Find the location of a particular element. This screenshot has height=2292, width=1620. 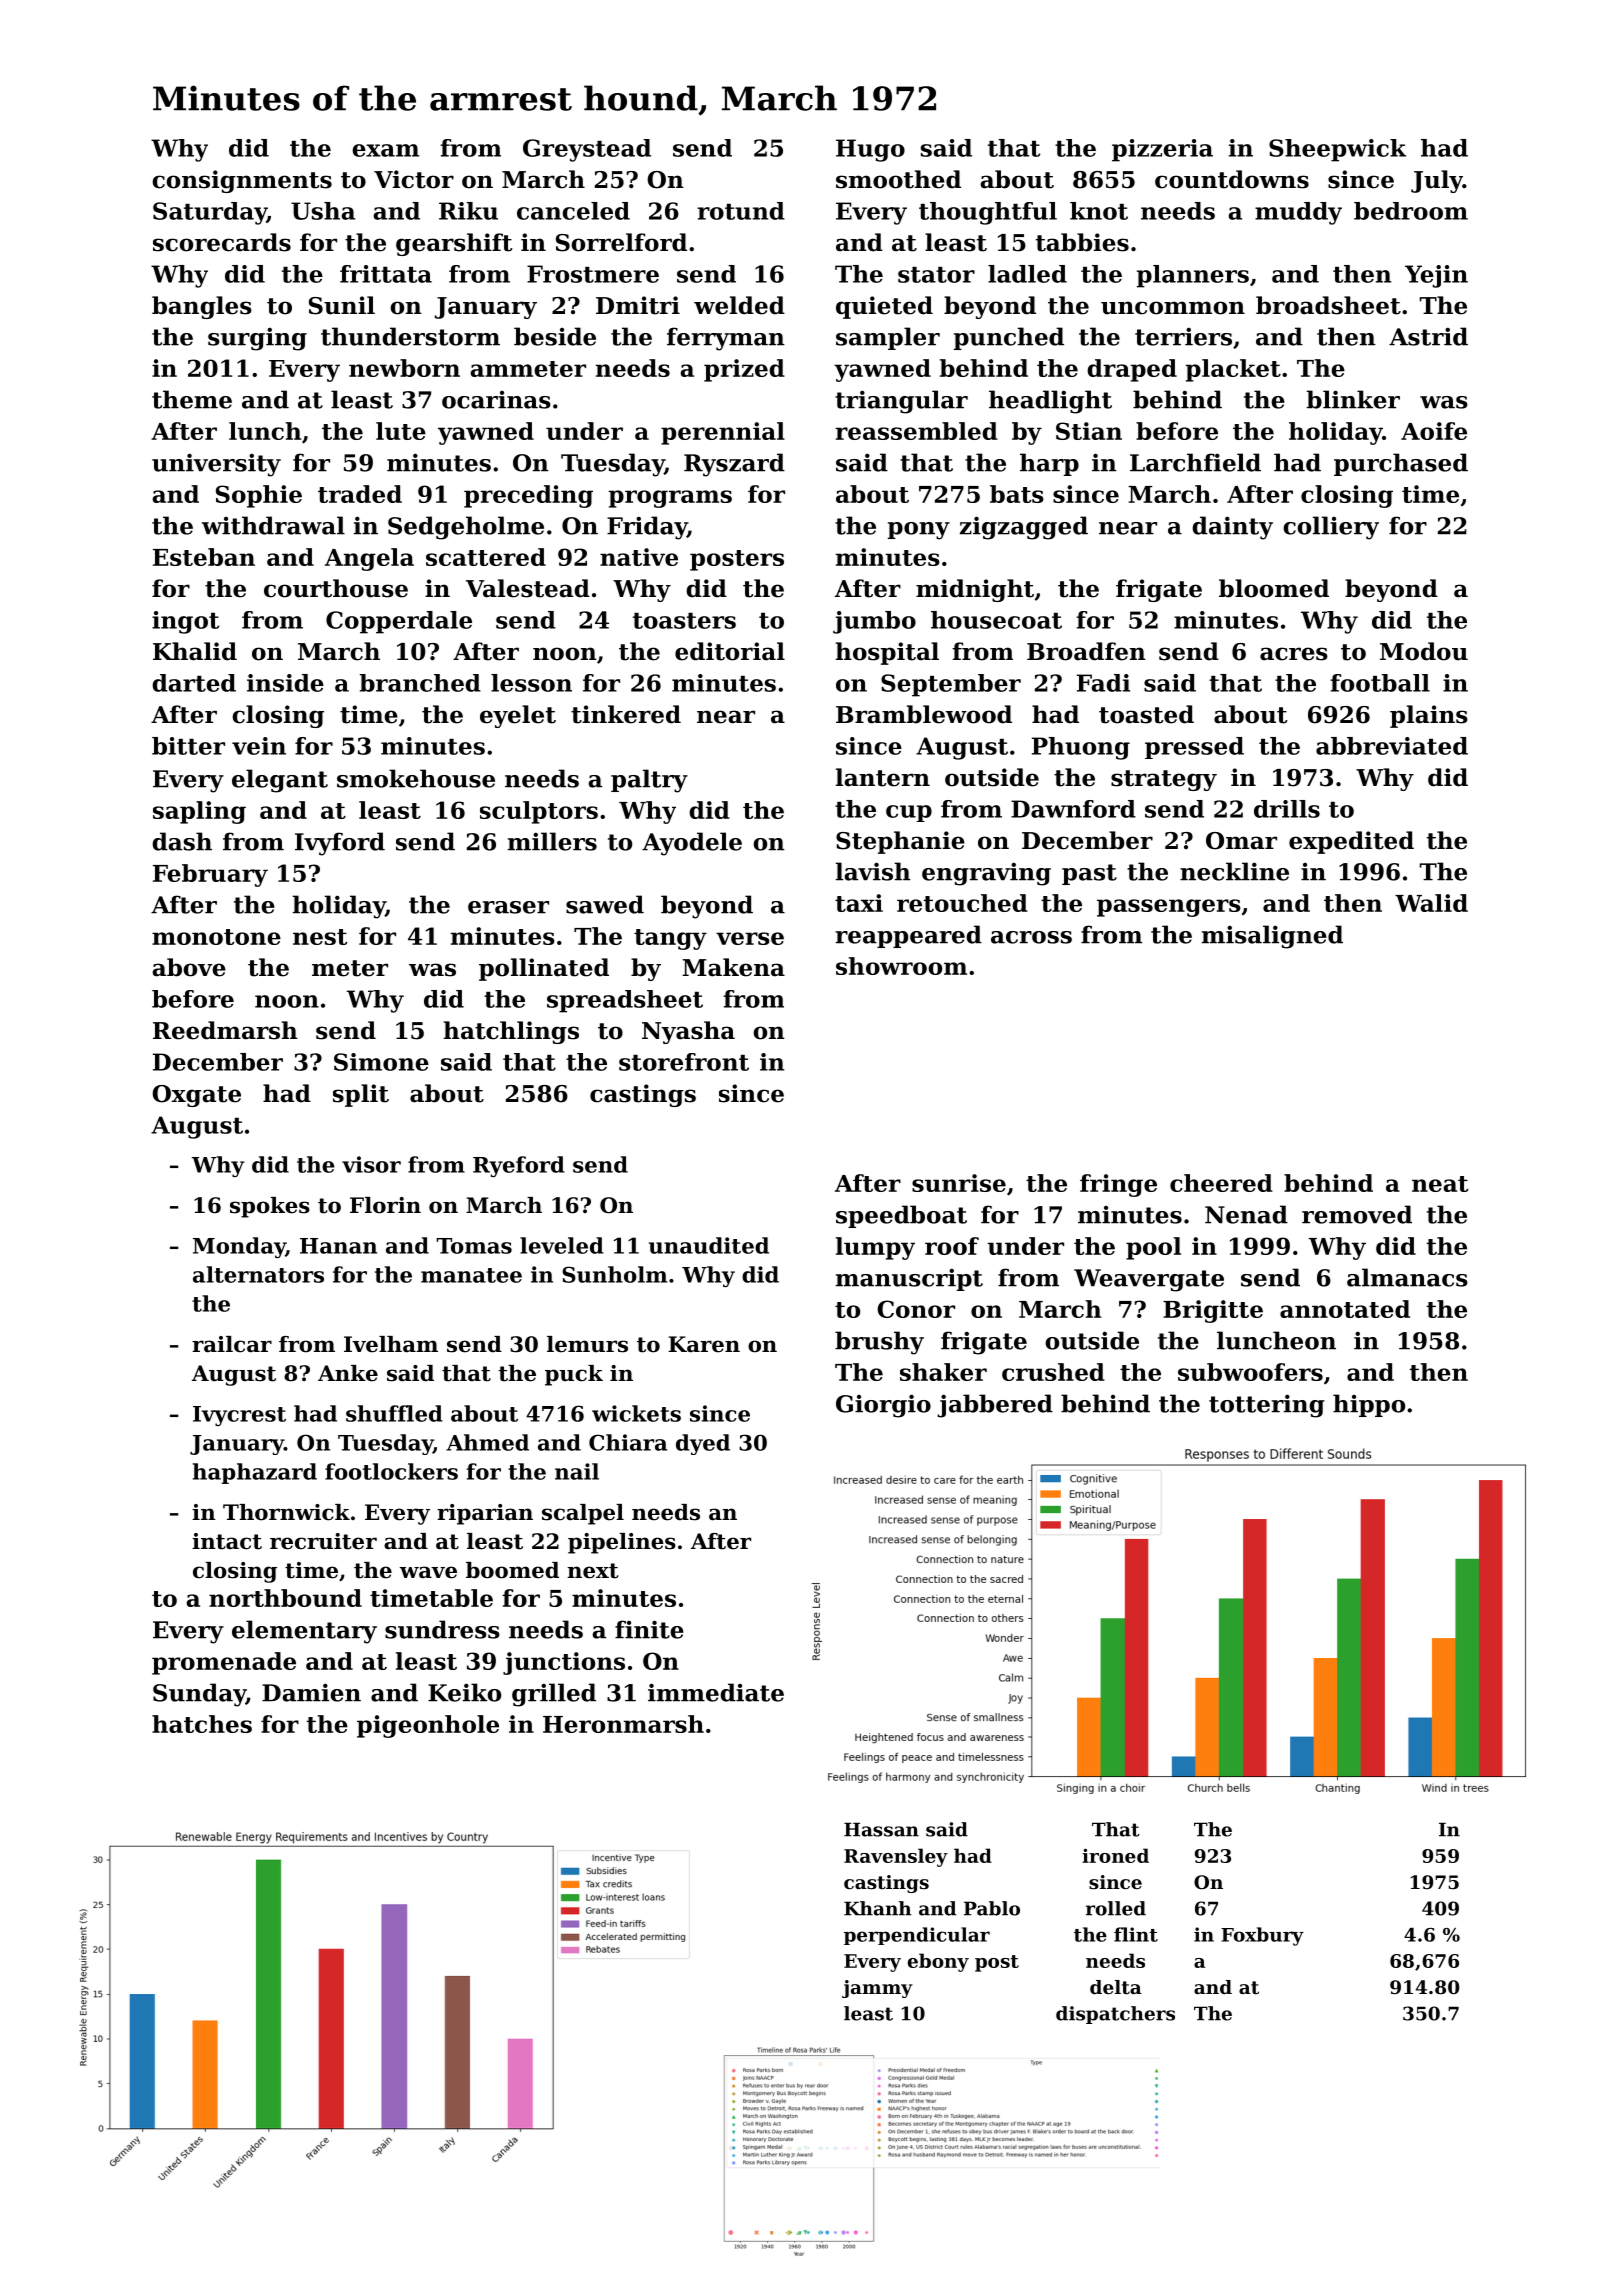

Ryeford is located at coordinates (519, 1166).
